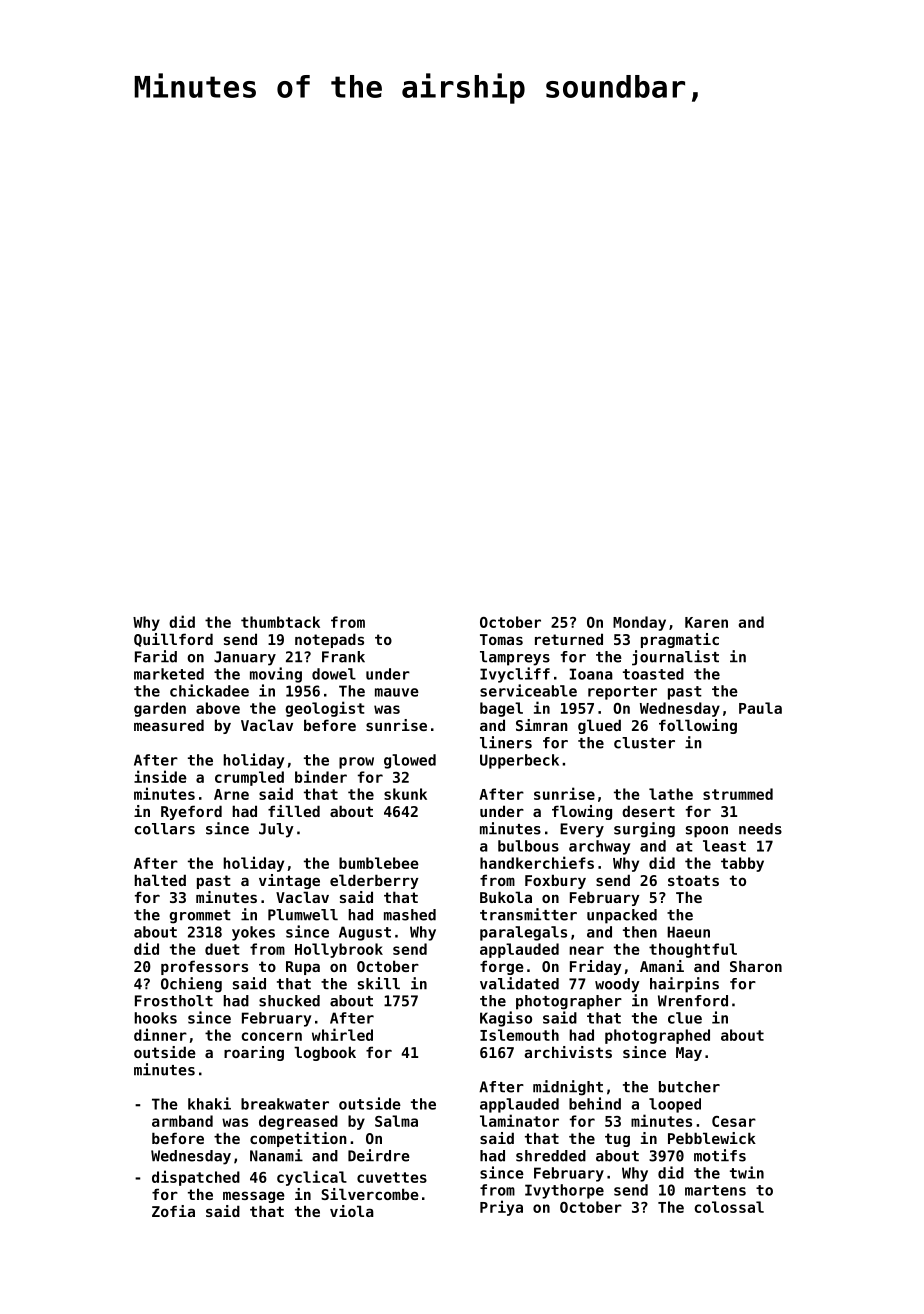  Describe the element at coordinates (519, 761) in the screenshot. I see `Upperbeck` at that location.
